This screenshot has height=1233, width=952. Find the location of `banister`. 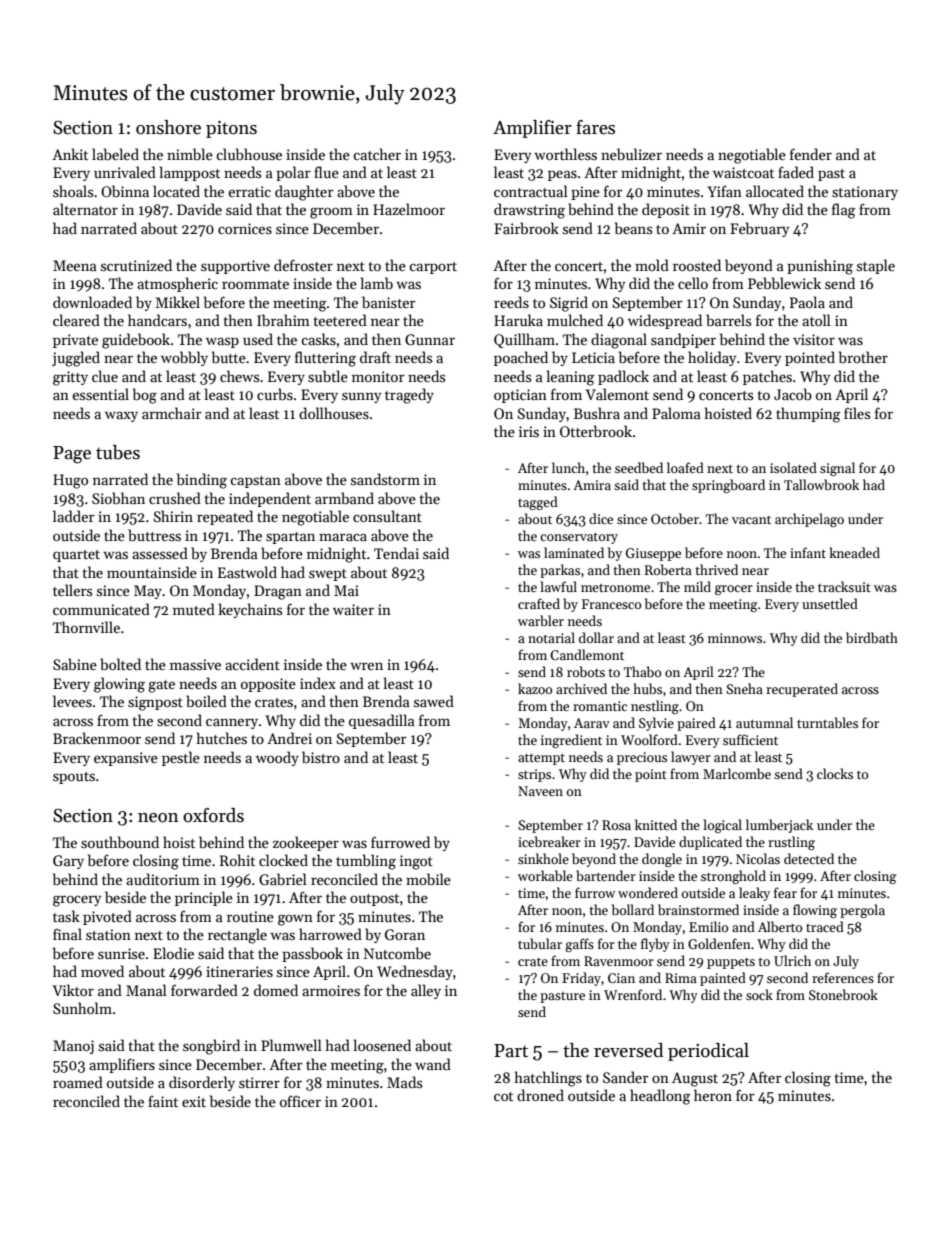

banister is located at coordinates (389, 302).
